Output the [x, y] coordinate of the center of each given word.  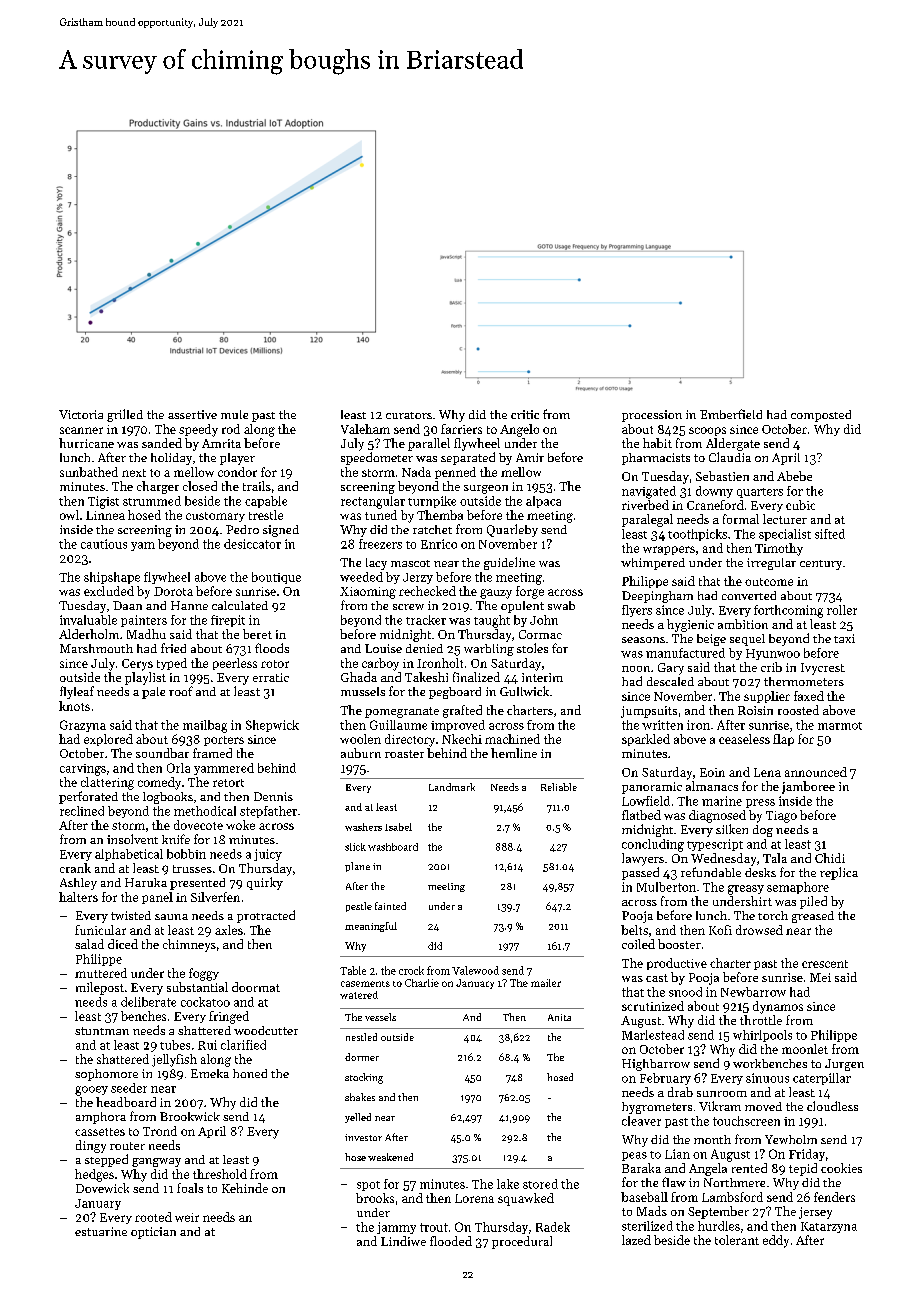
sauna [171, 917]
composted [821, 416]
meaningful [371, 927]
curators [409, 415]
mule [234, 414]
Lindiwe [403, 1241]
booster [679, 944]
